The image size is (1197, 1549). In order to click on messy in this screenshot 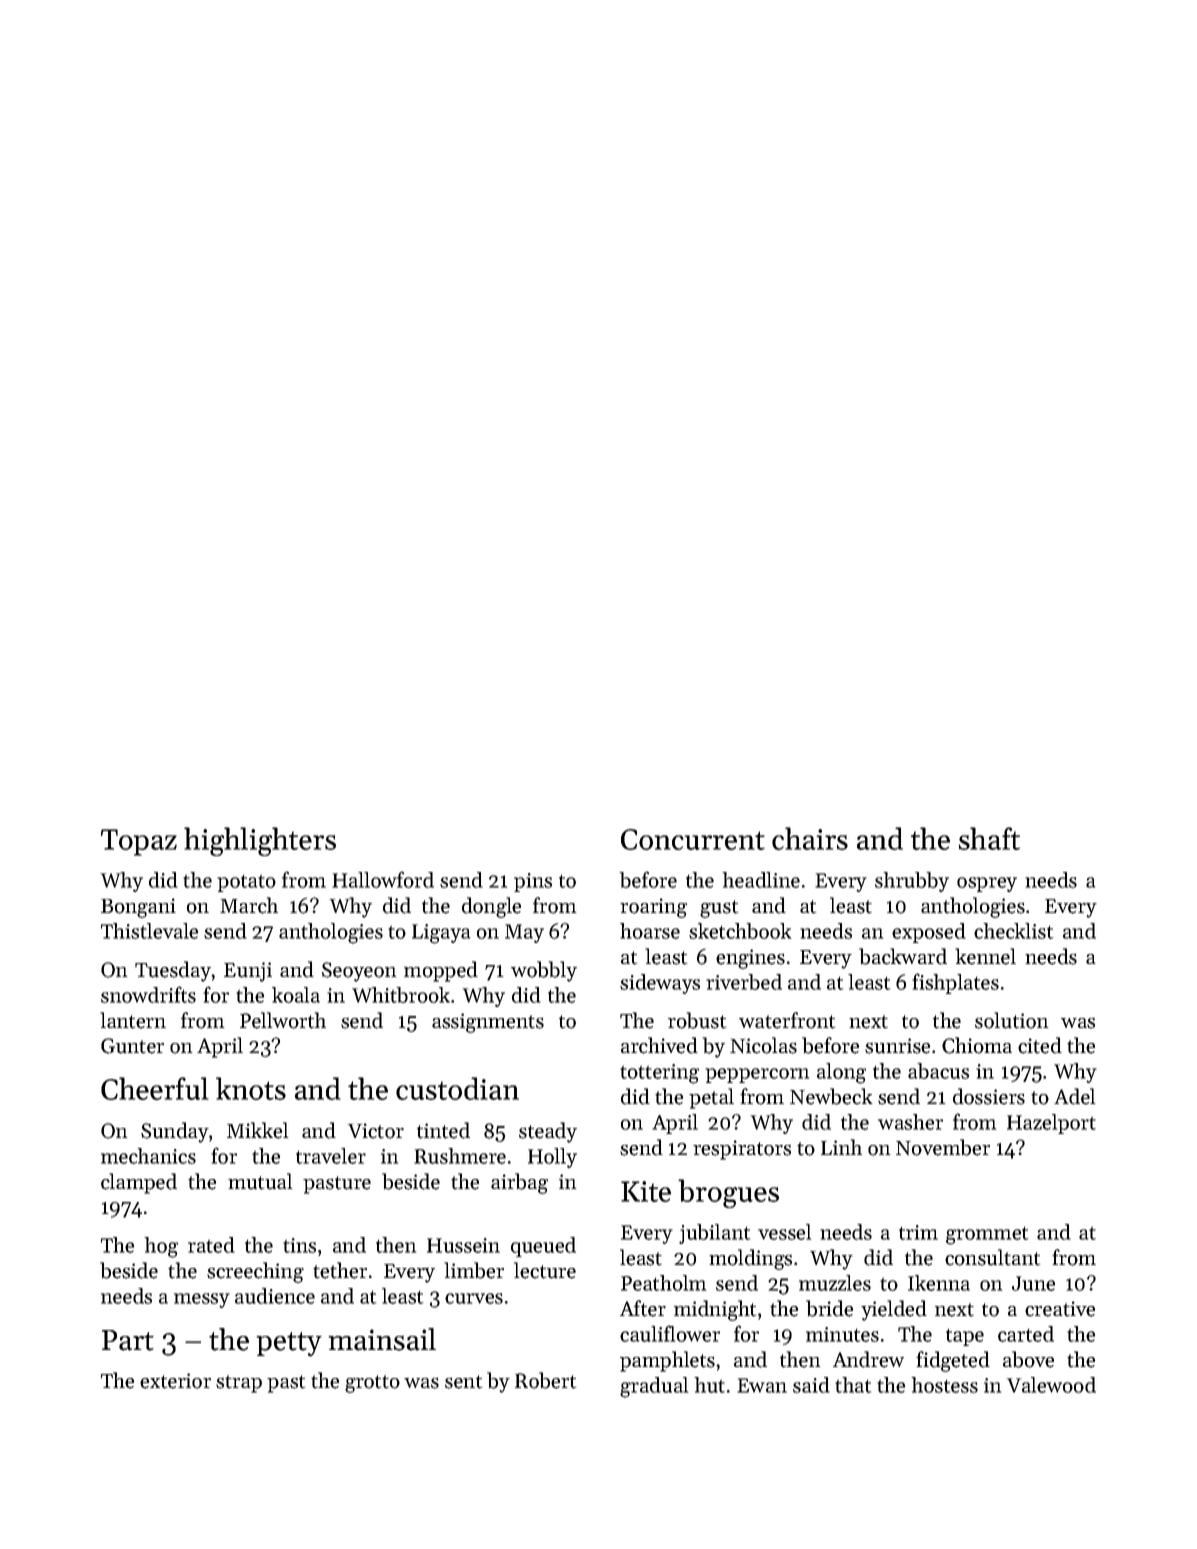, I will do `click(202, 1300)`.
